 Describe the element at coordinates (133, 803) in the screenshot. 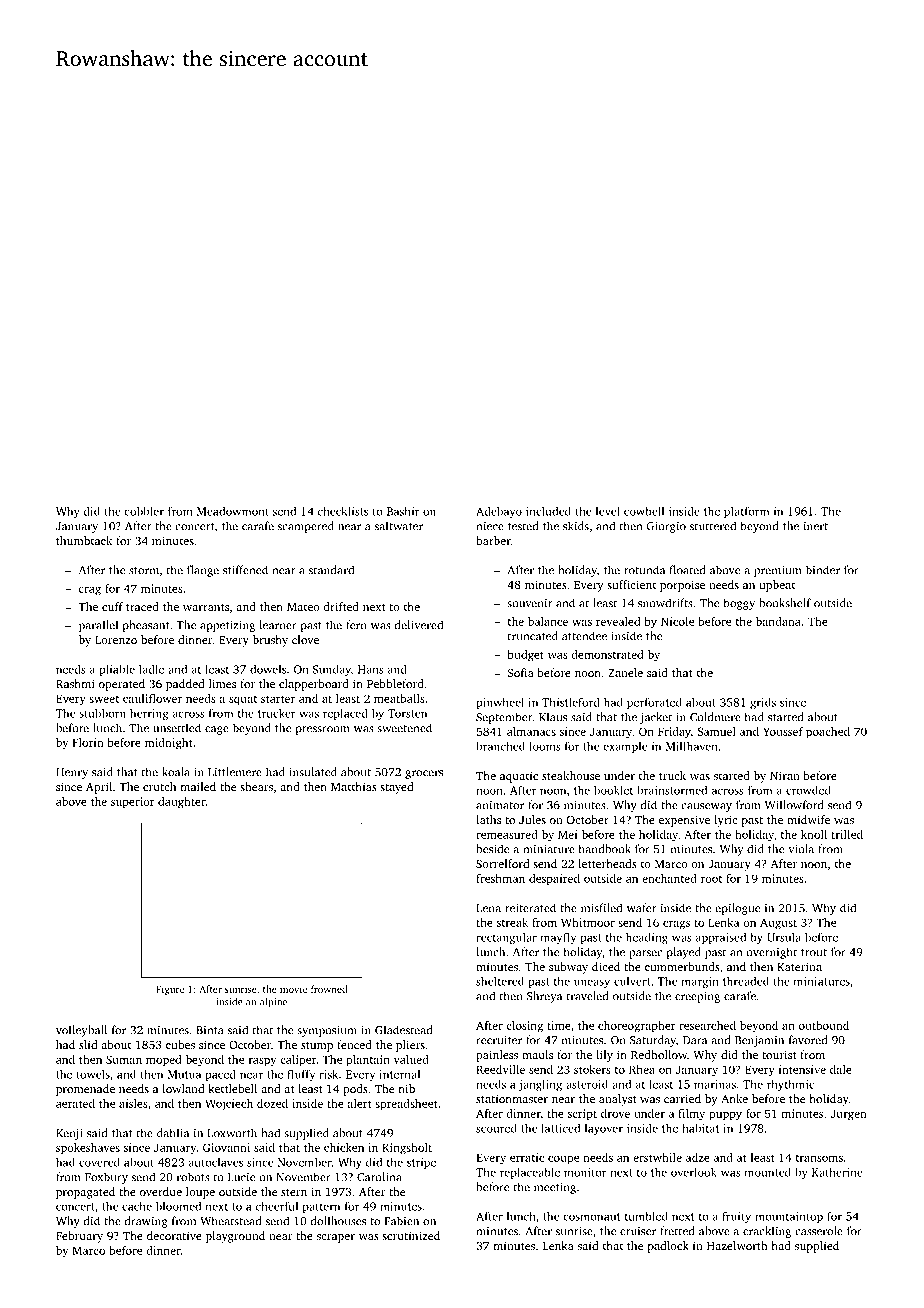

I see `superior` at that location.
